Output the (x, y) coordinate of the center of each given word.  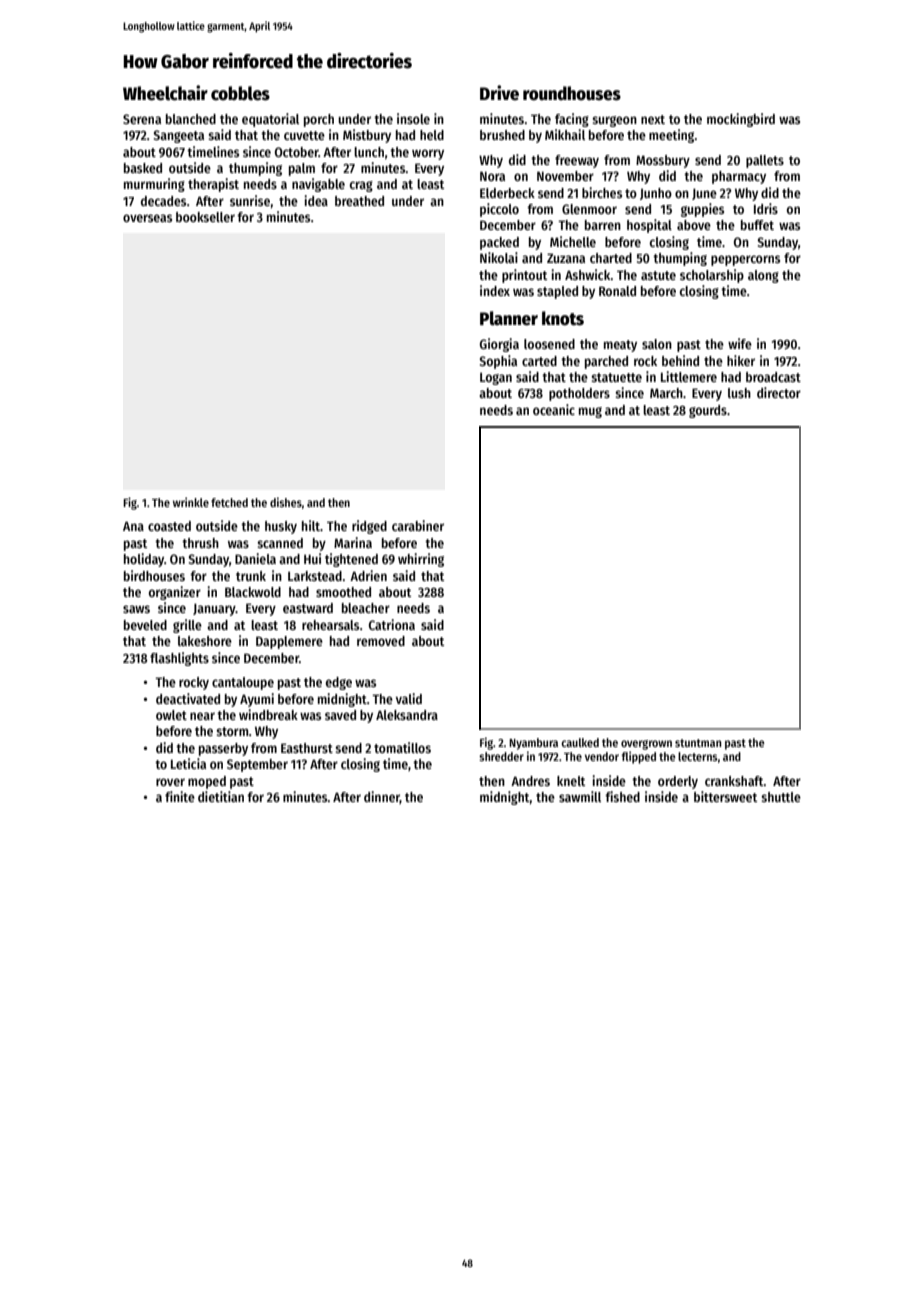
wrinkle (191, 502)
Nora (492, 176)
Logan (496, 379)
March (666, 393)
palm (302, 169)
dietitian (221, 796)
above (694, 225)
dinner (382, 797)
